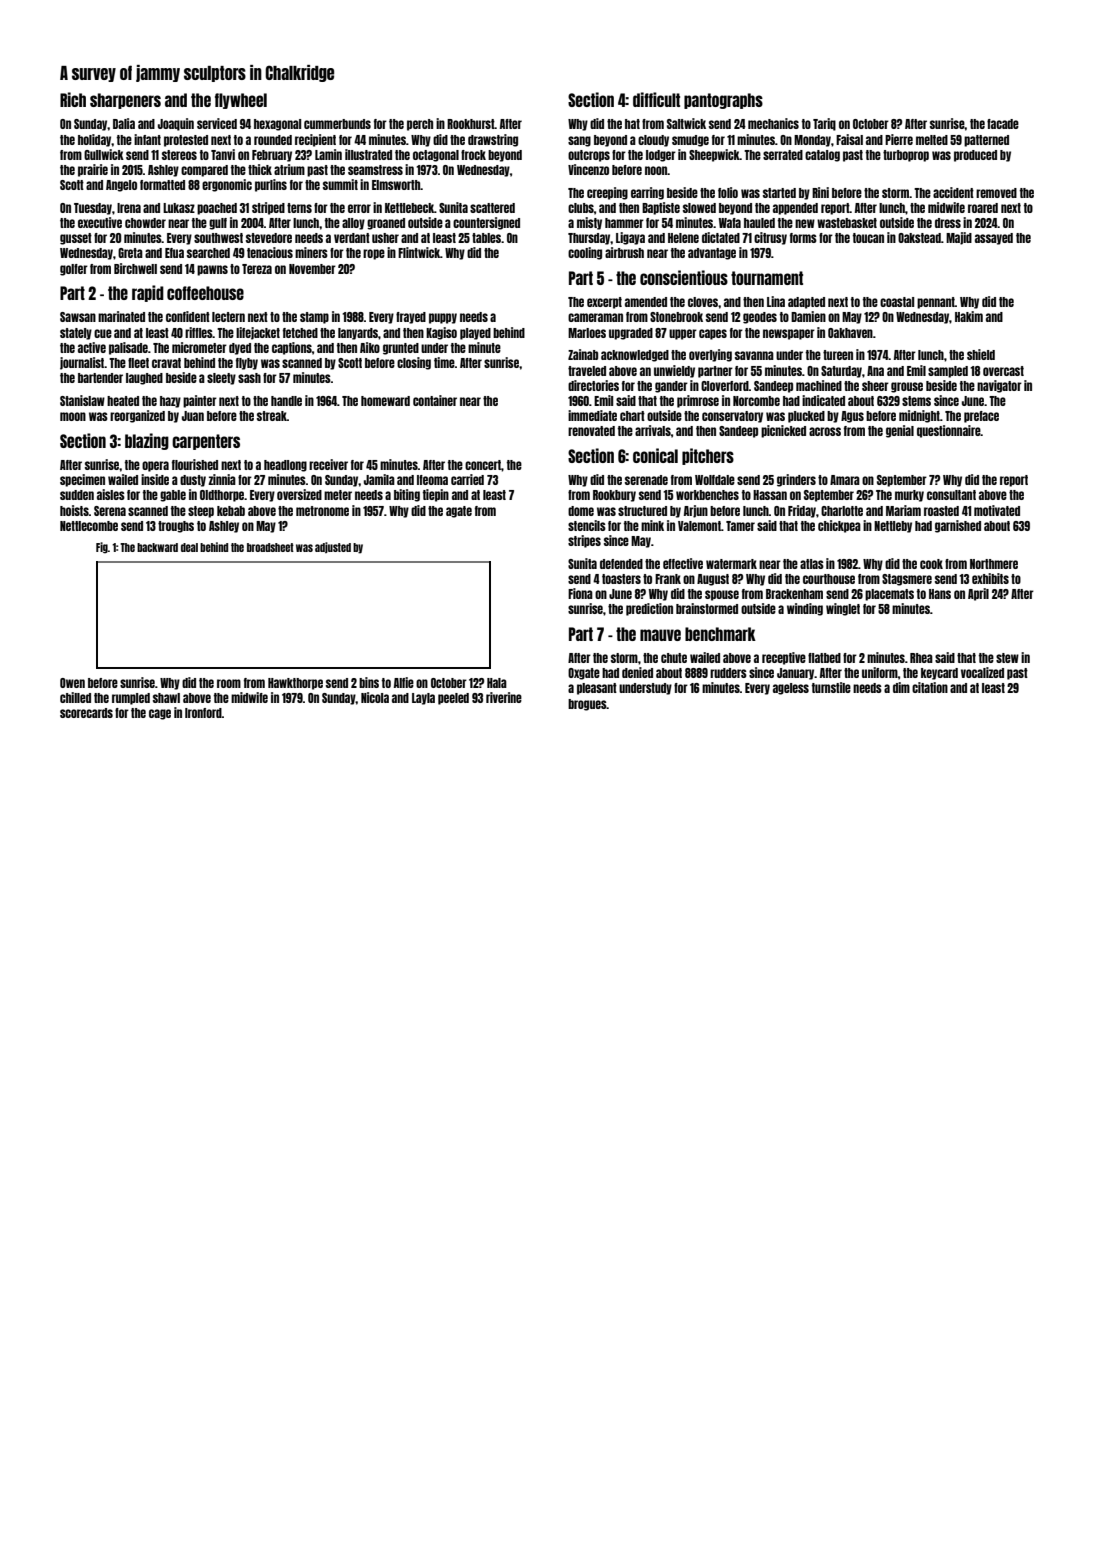  I want to click on pantographs, so click(723, 101).
